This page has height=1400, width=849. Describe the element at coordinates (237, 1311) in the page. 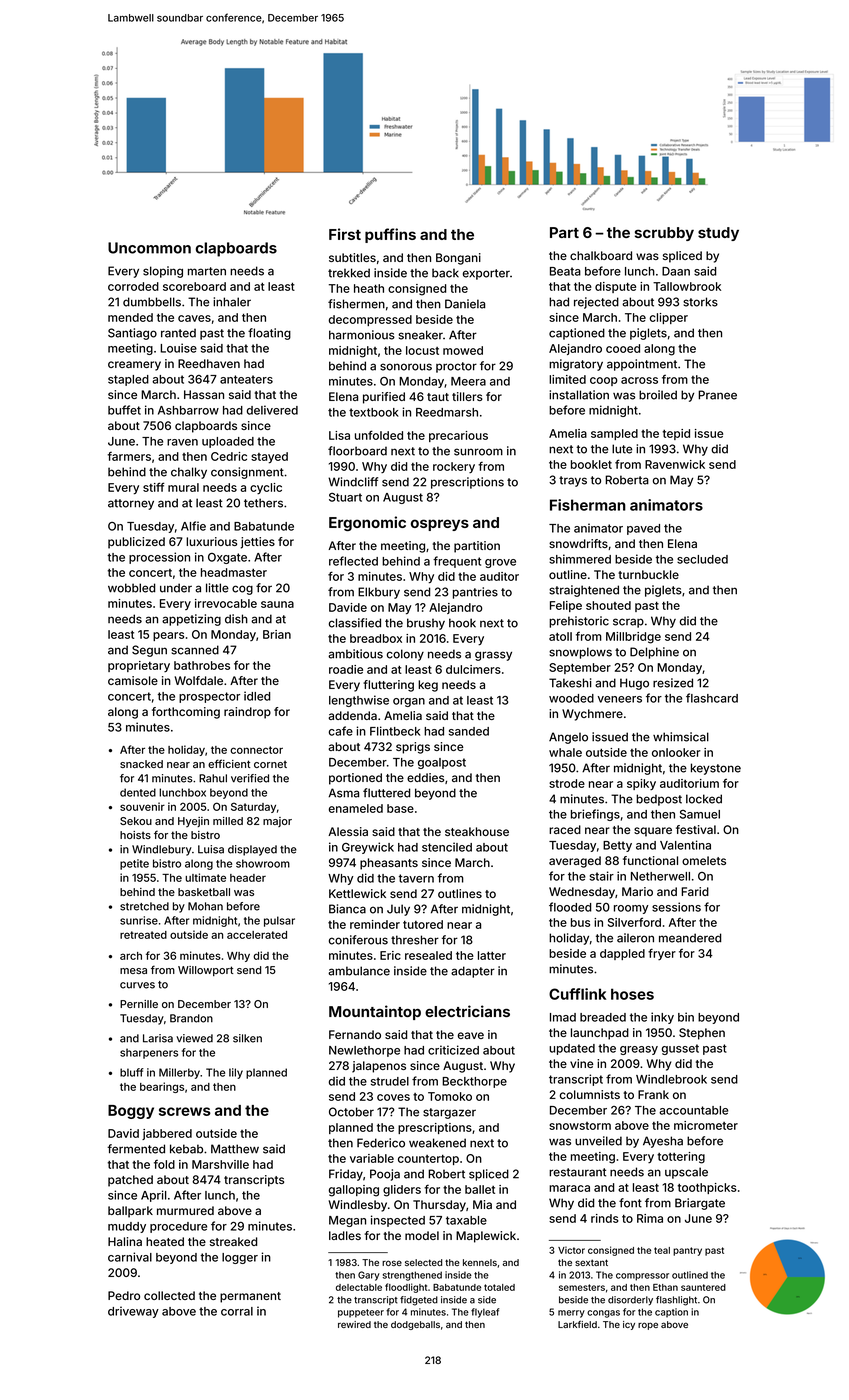

I see `corral` at that location.
